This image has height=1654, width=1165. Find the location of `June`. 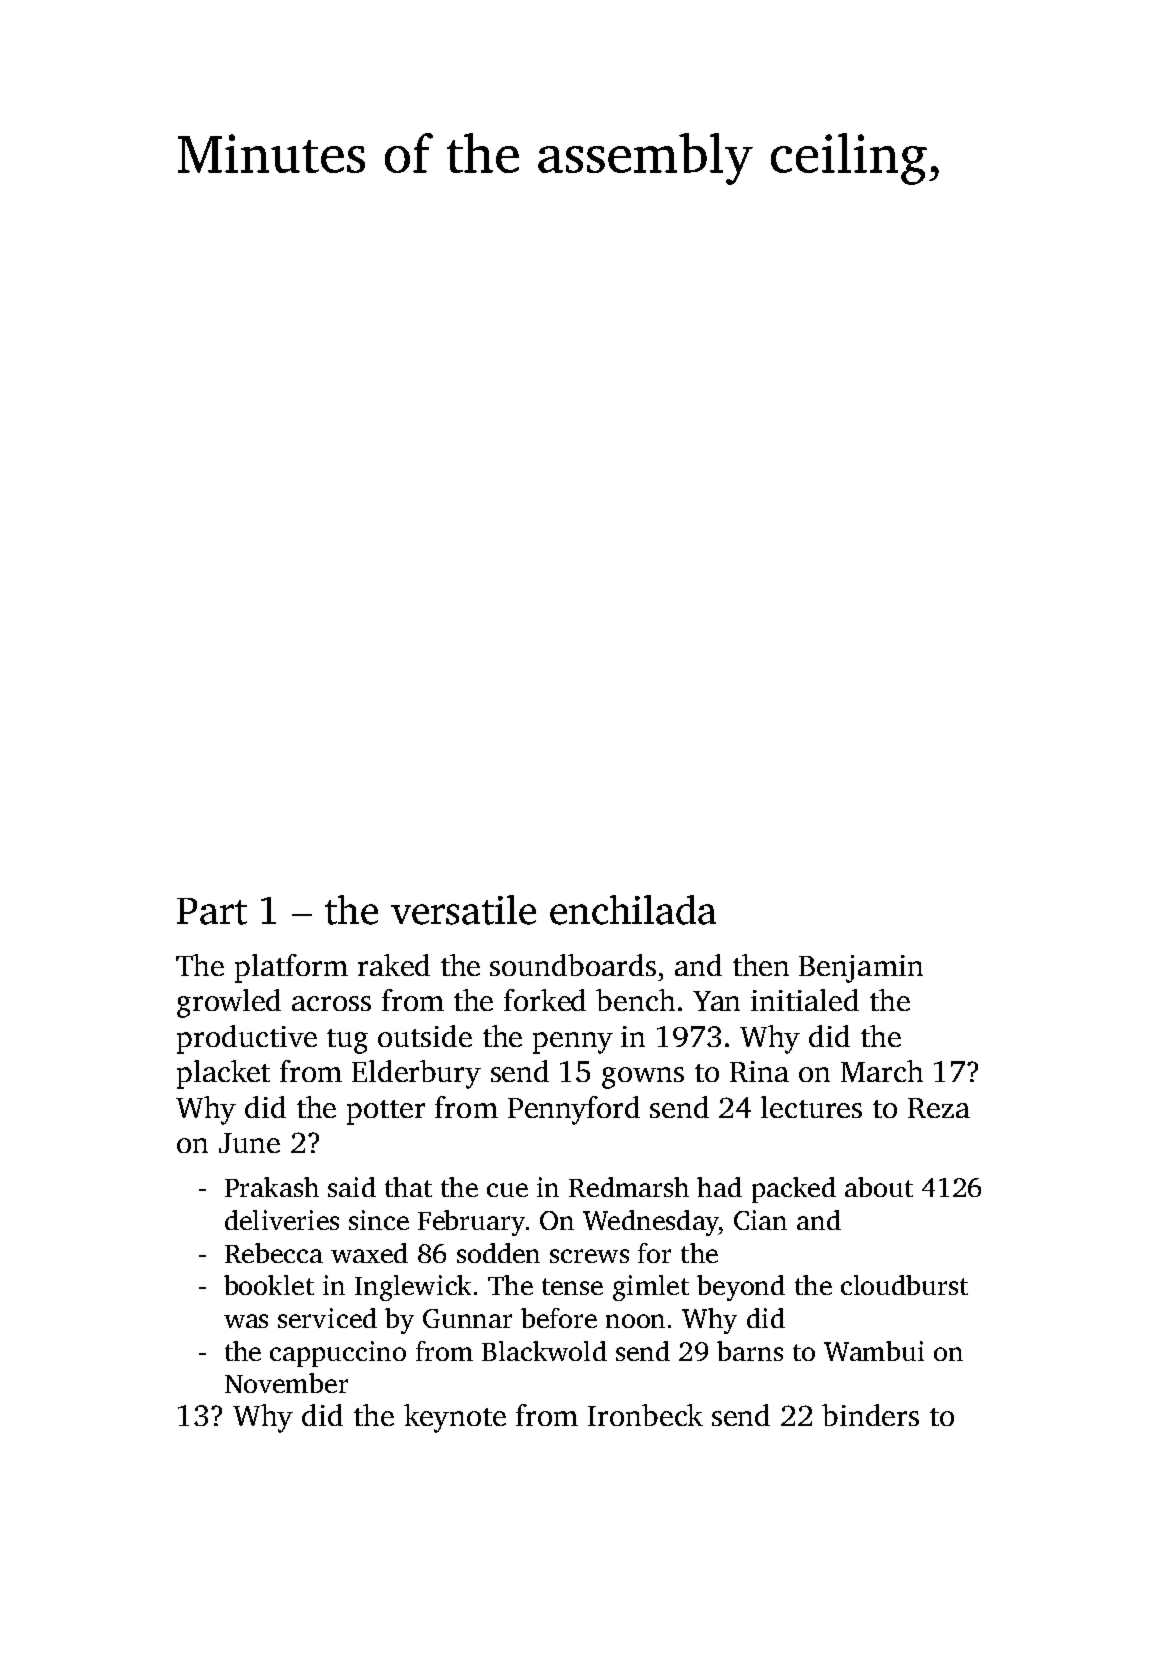

June is located at coordinates (249, 1143).
